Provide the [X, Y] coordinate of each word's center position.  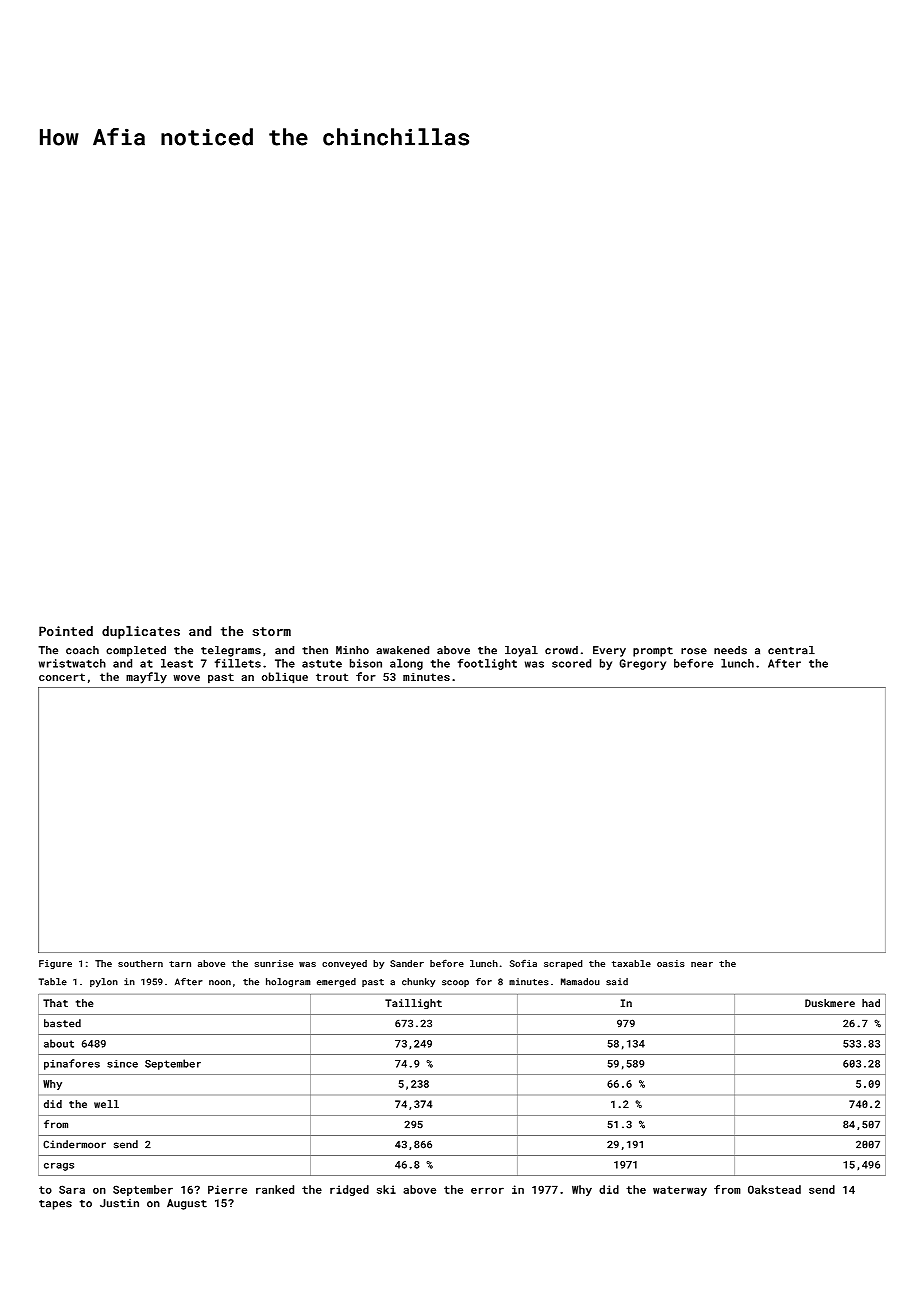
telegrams [231, 651]
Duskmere [830, 1003]
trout [332, 677]
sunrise [274, 963]
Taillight [413, 1004]
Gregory [642, 664]
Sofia [523, 963]
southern [140, 963]
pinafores [72, 1064]
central [791, 650]
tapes [55, 1205]
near [702, 964]
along [406, 664]
